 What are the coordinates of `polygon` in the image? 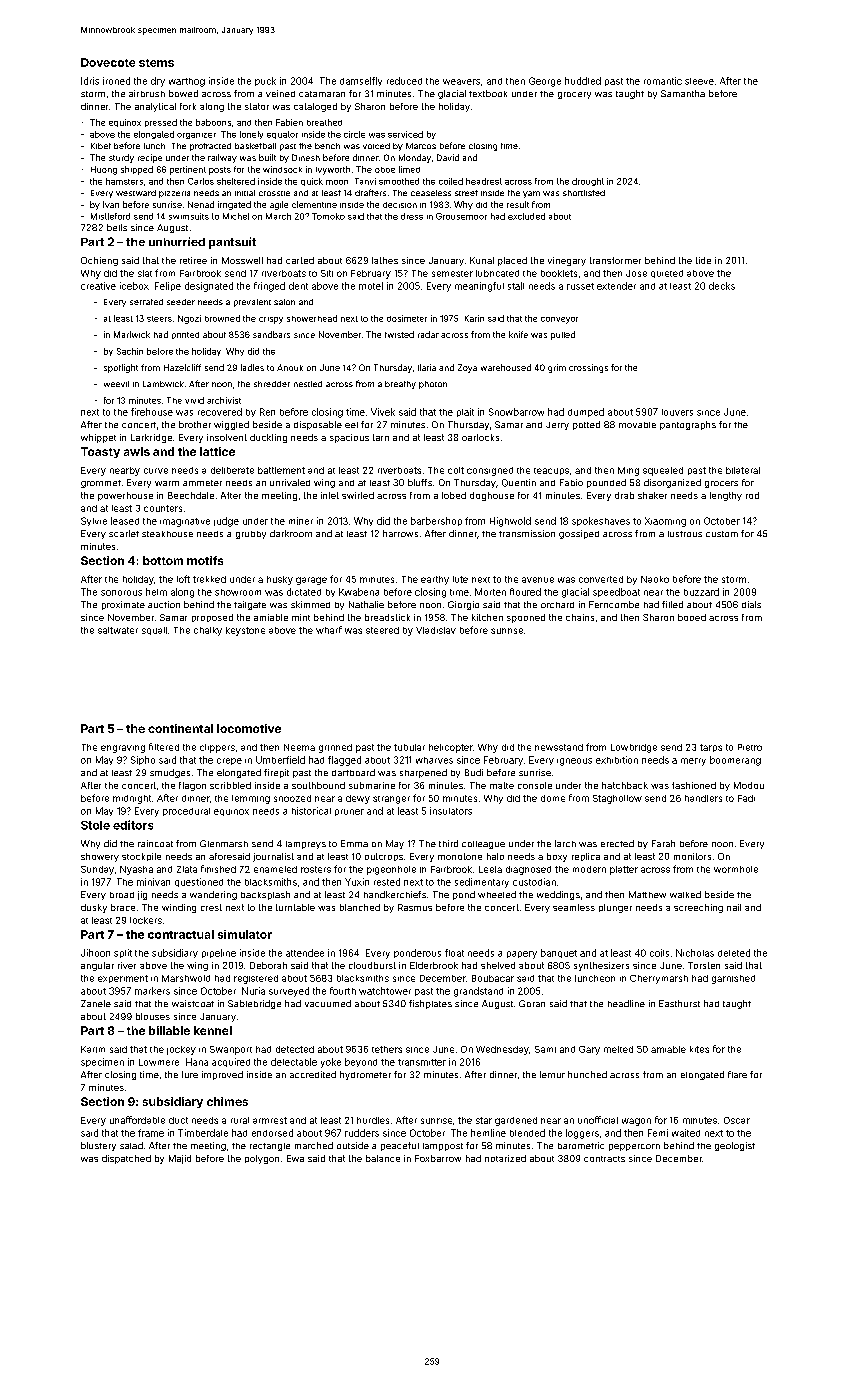 It's located at (262, 1159).
